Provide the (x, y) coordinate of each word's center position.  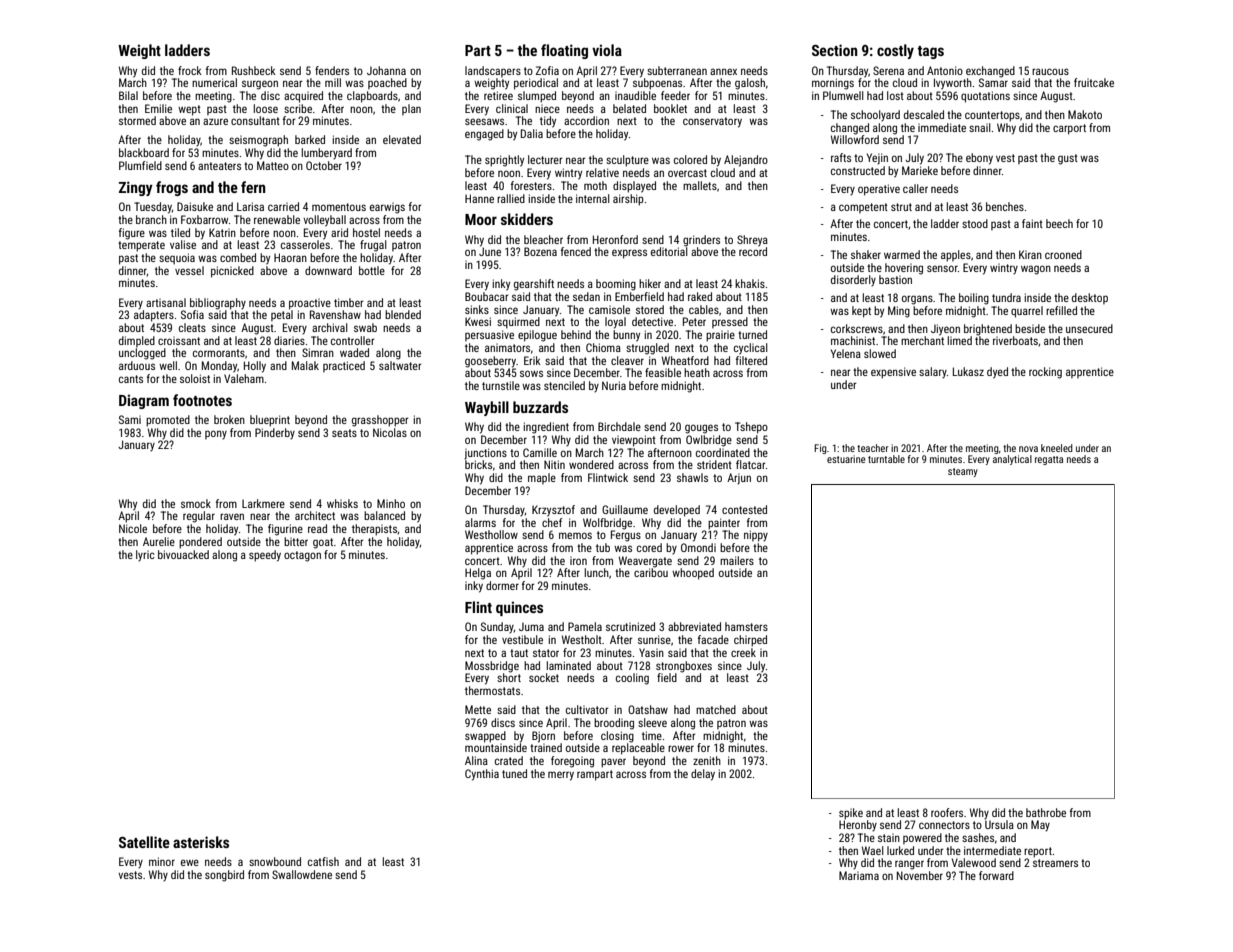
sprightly (504, 161)
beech (1059, 223)
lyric (145, 555)
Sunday (497, 627)
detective (652, 321)
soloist (195, 378)
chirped (750, 641)
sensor (942, 268)
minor (162, 861)
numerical (214, 82)
